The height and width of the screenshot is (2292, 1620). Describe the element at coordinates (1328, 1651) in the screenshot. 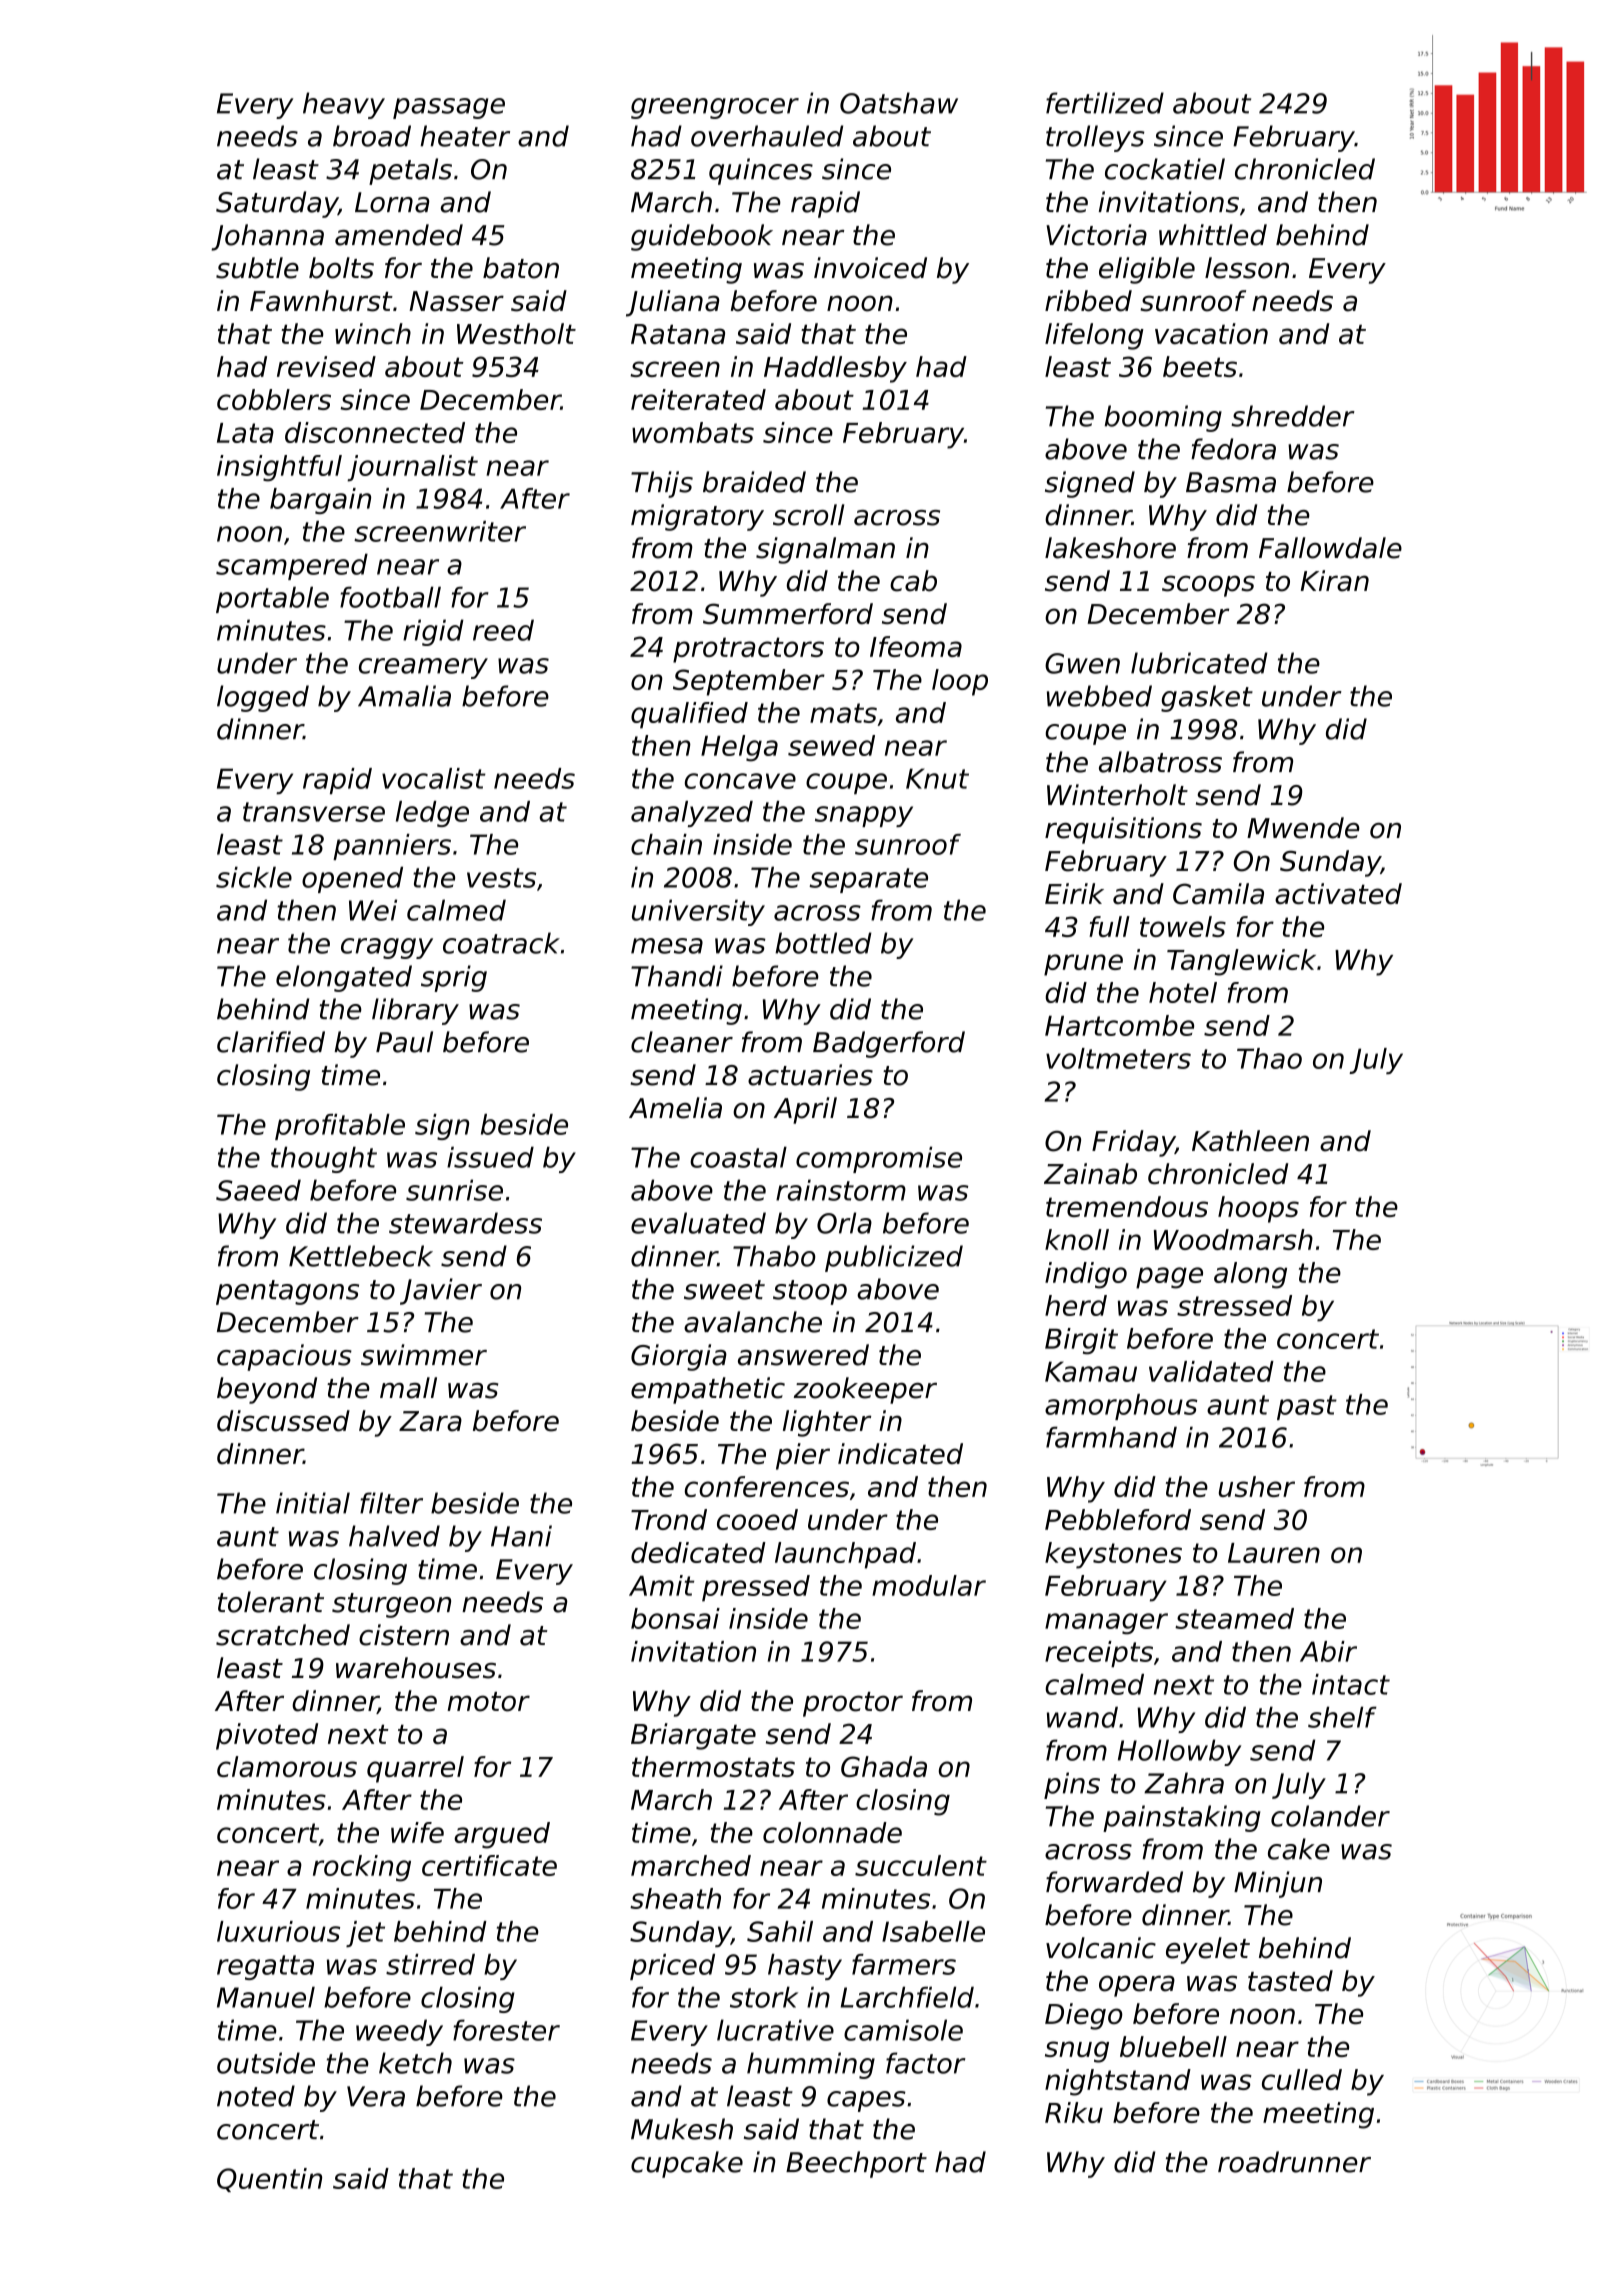

I see `Abir` at that location.
